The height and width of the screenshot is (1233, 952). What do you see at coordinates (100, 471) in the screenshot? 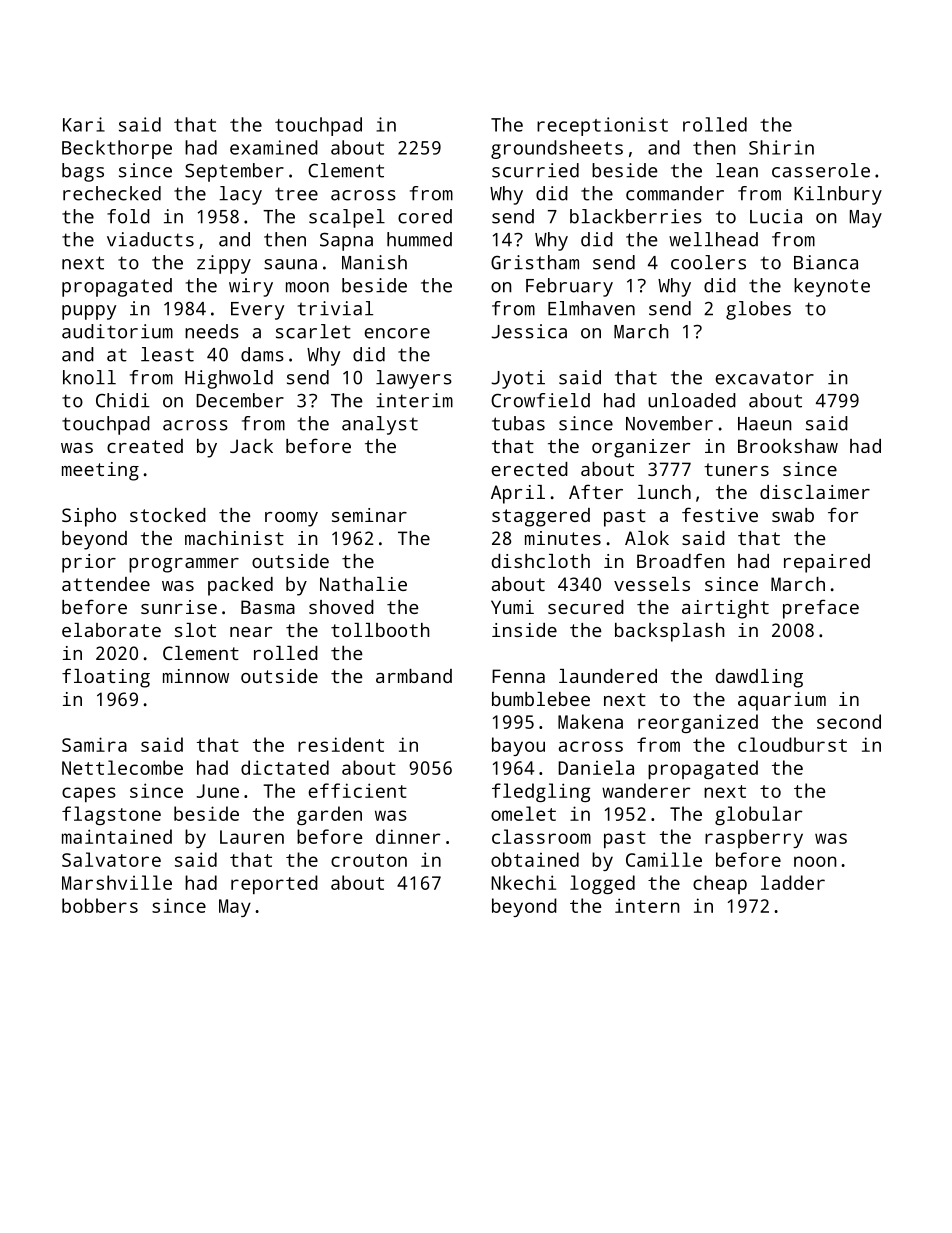
I see `meeting` at bounding box center [100, 471].
